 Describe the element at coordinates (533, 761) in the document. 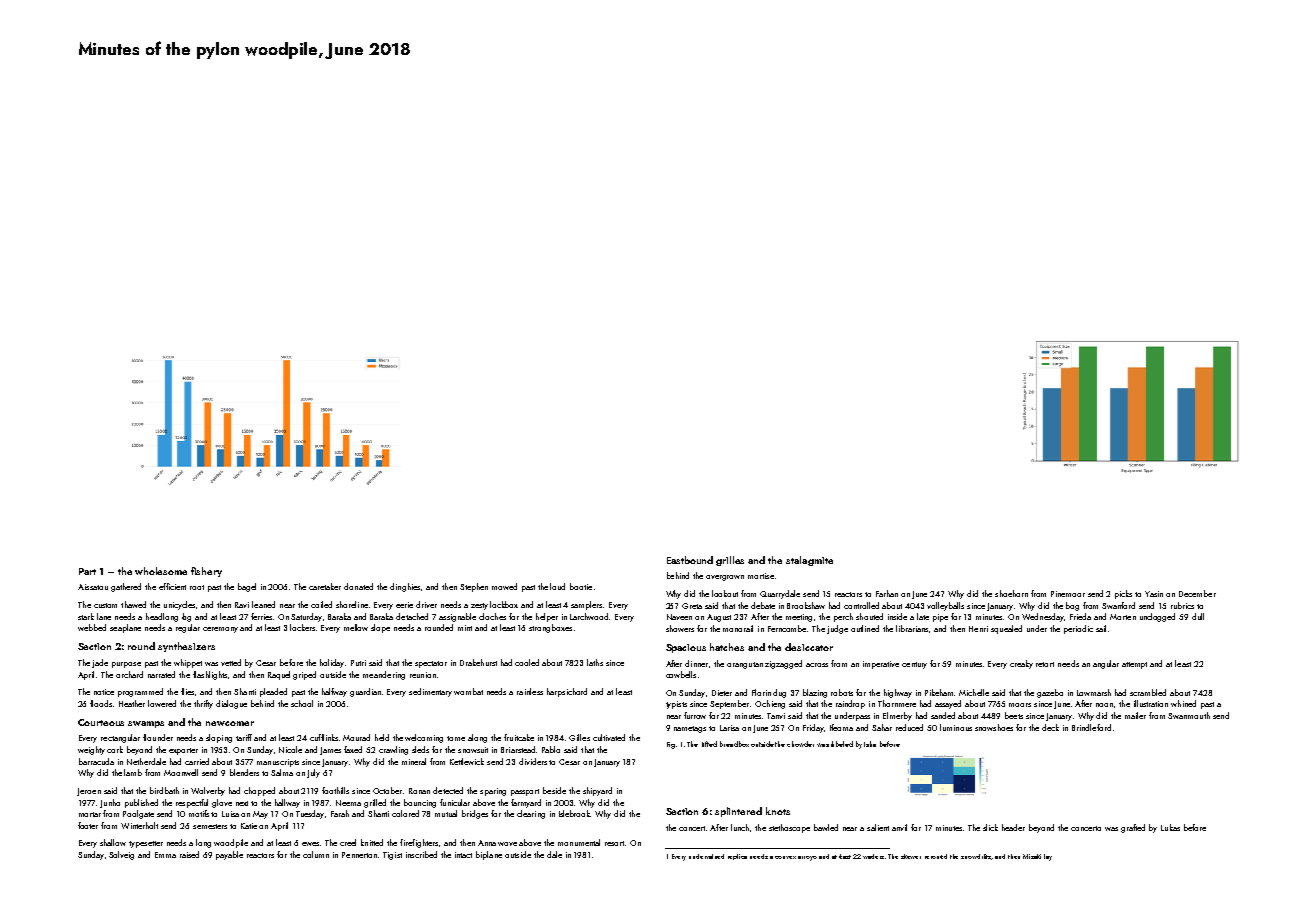

I see `dividers` at that location.
